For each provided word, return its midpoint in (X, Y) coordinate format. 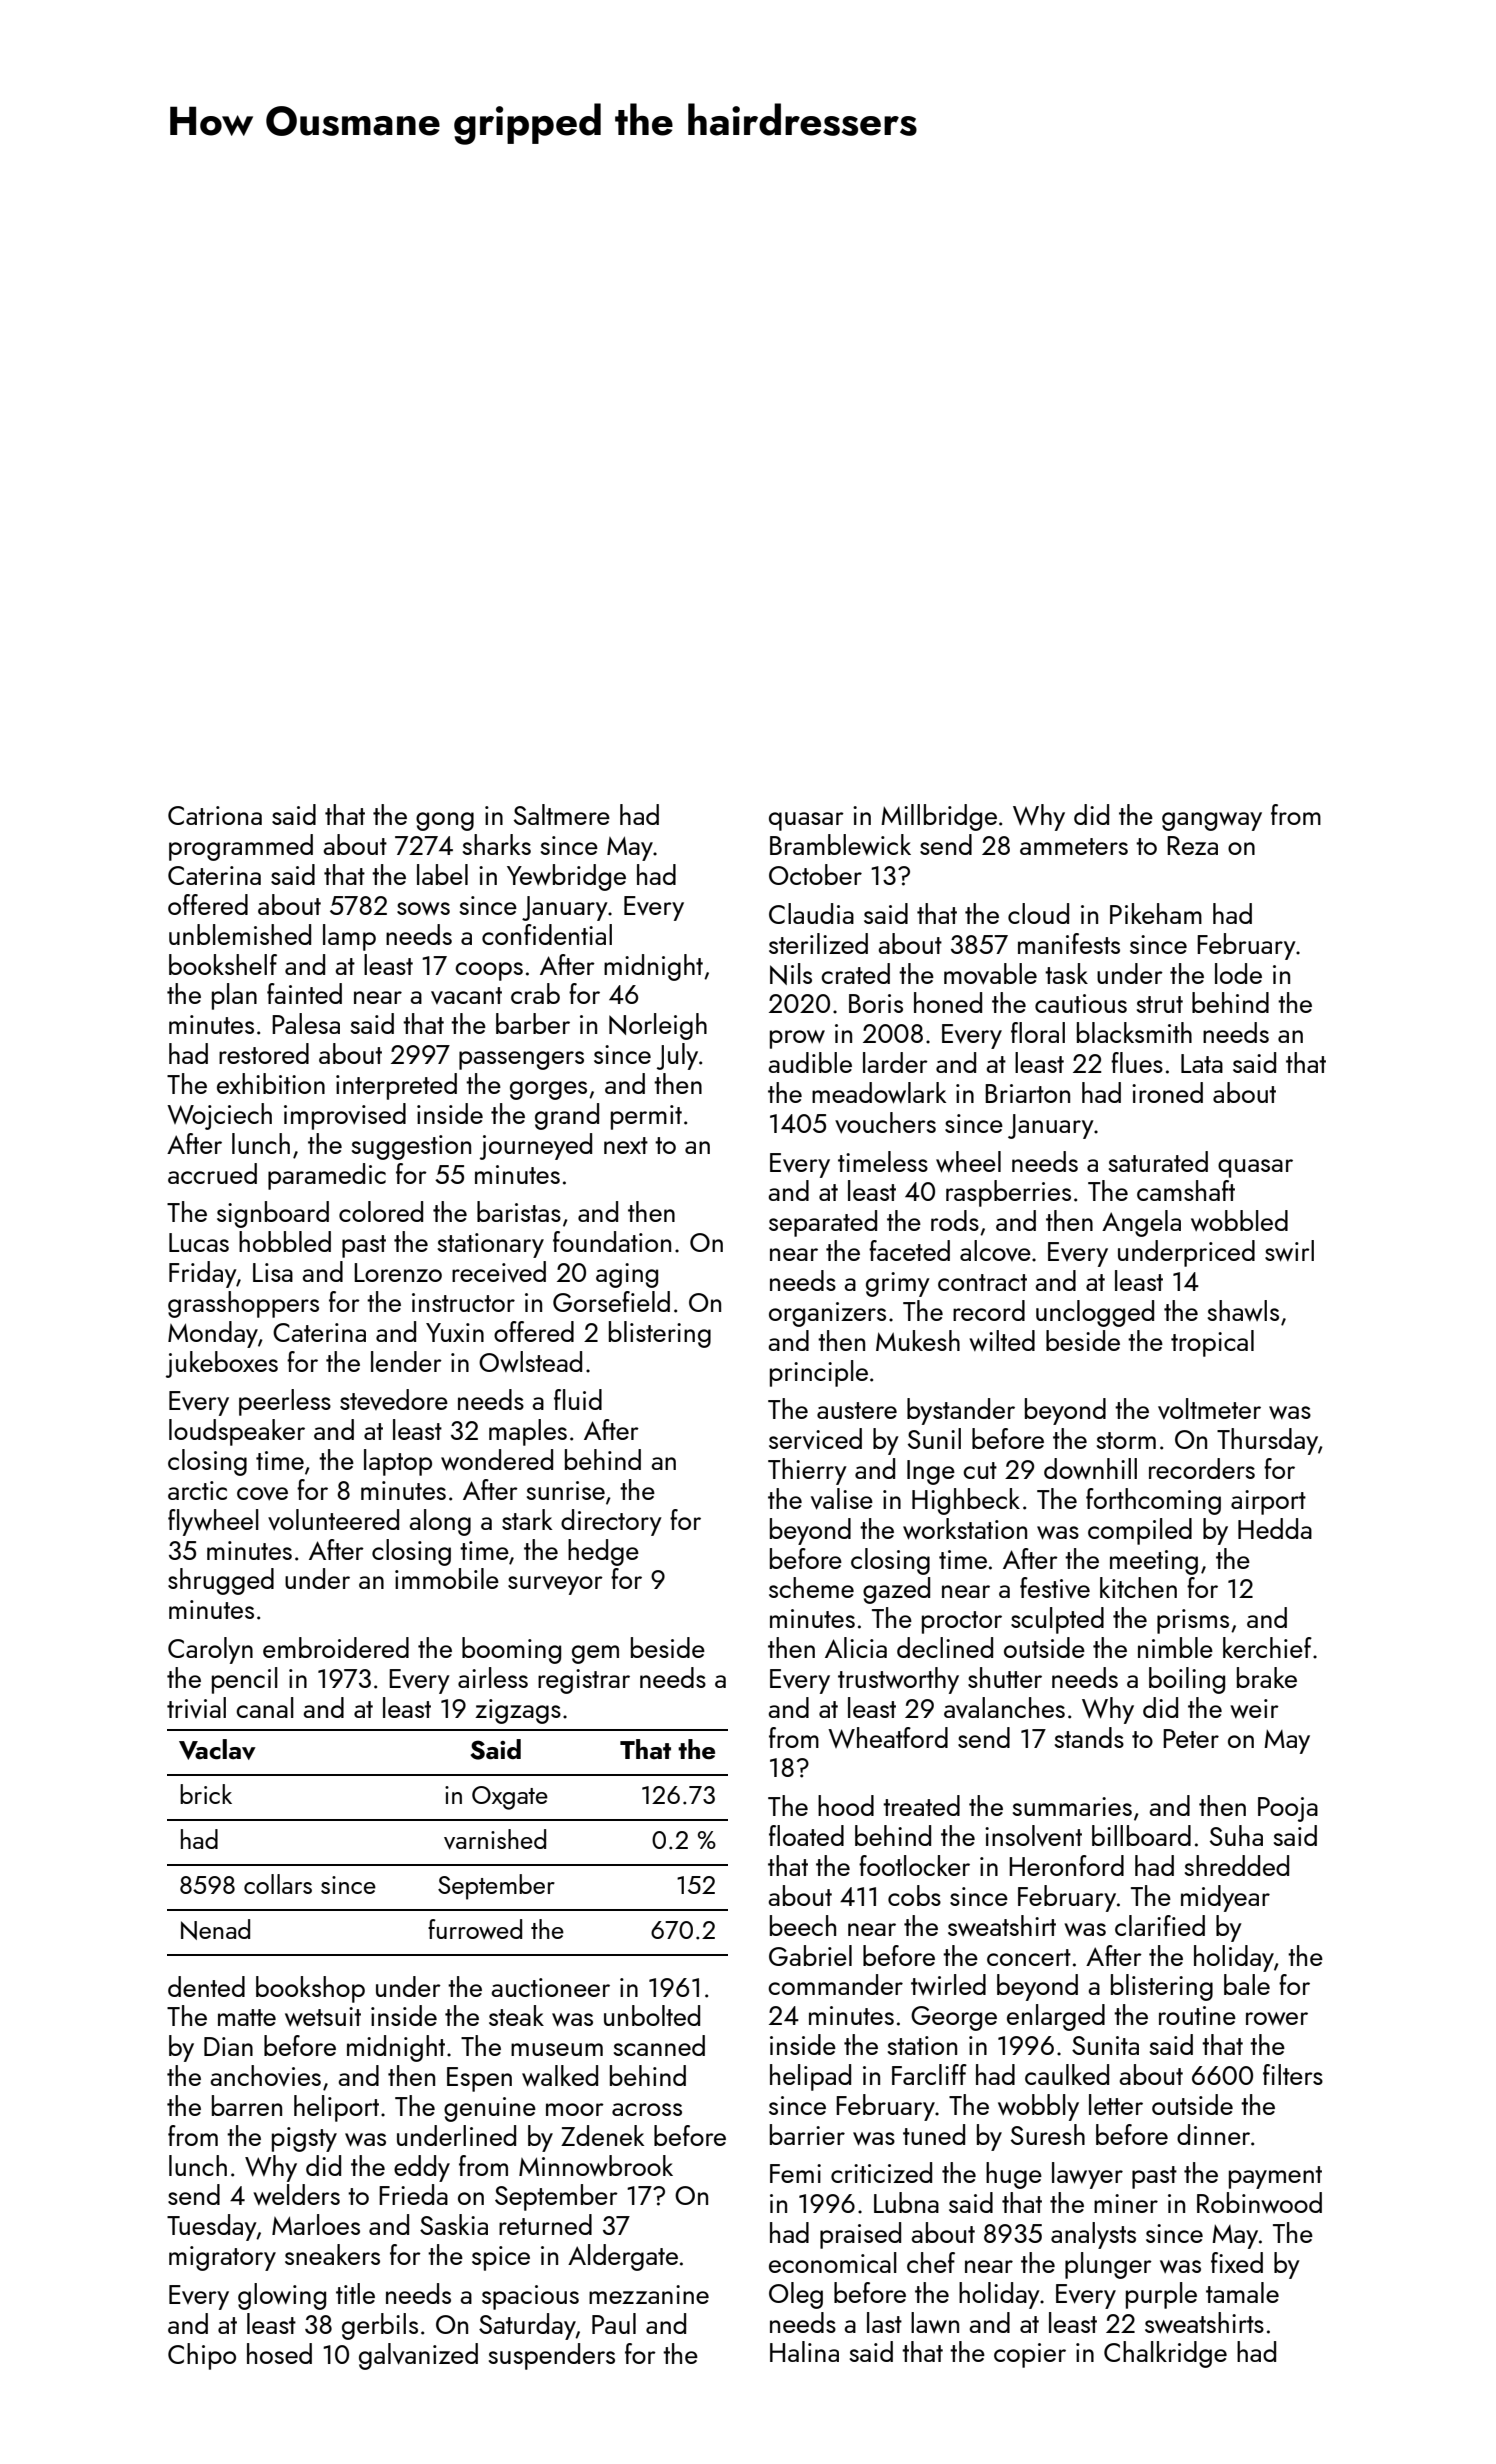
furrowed (475, 1929)
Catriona (215, 815)
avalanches (1004, 1707)
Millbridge (939, 817)
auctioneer (550, 1987)
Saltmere (562, 814)
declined (945, 1647)
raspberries (1008, 1193)
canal (265, 1707)
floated (806, 1835)
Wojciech (219, 1116)
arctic (197, 1490)
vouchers (885, 1123)
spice (501, 2258)
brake (1267, 1677)
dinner (1213, 2134)
